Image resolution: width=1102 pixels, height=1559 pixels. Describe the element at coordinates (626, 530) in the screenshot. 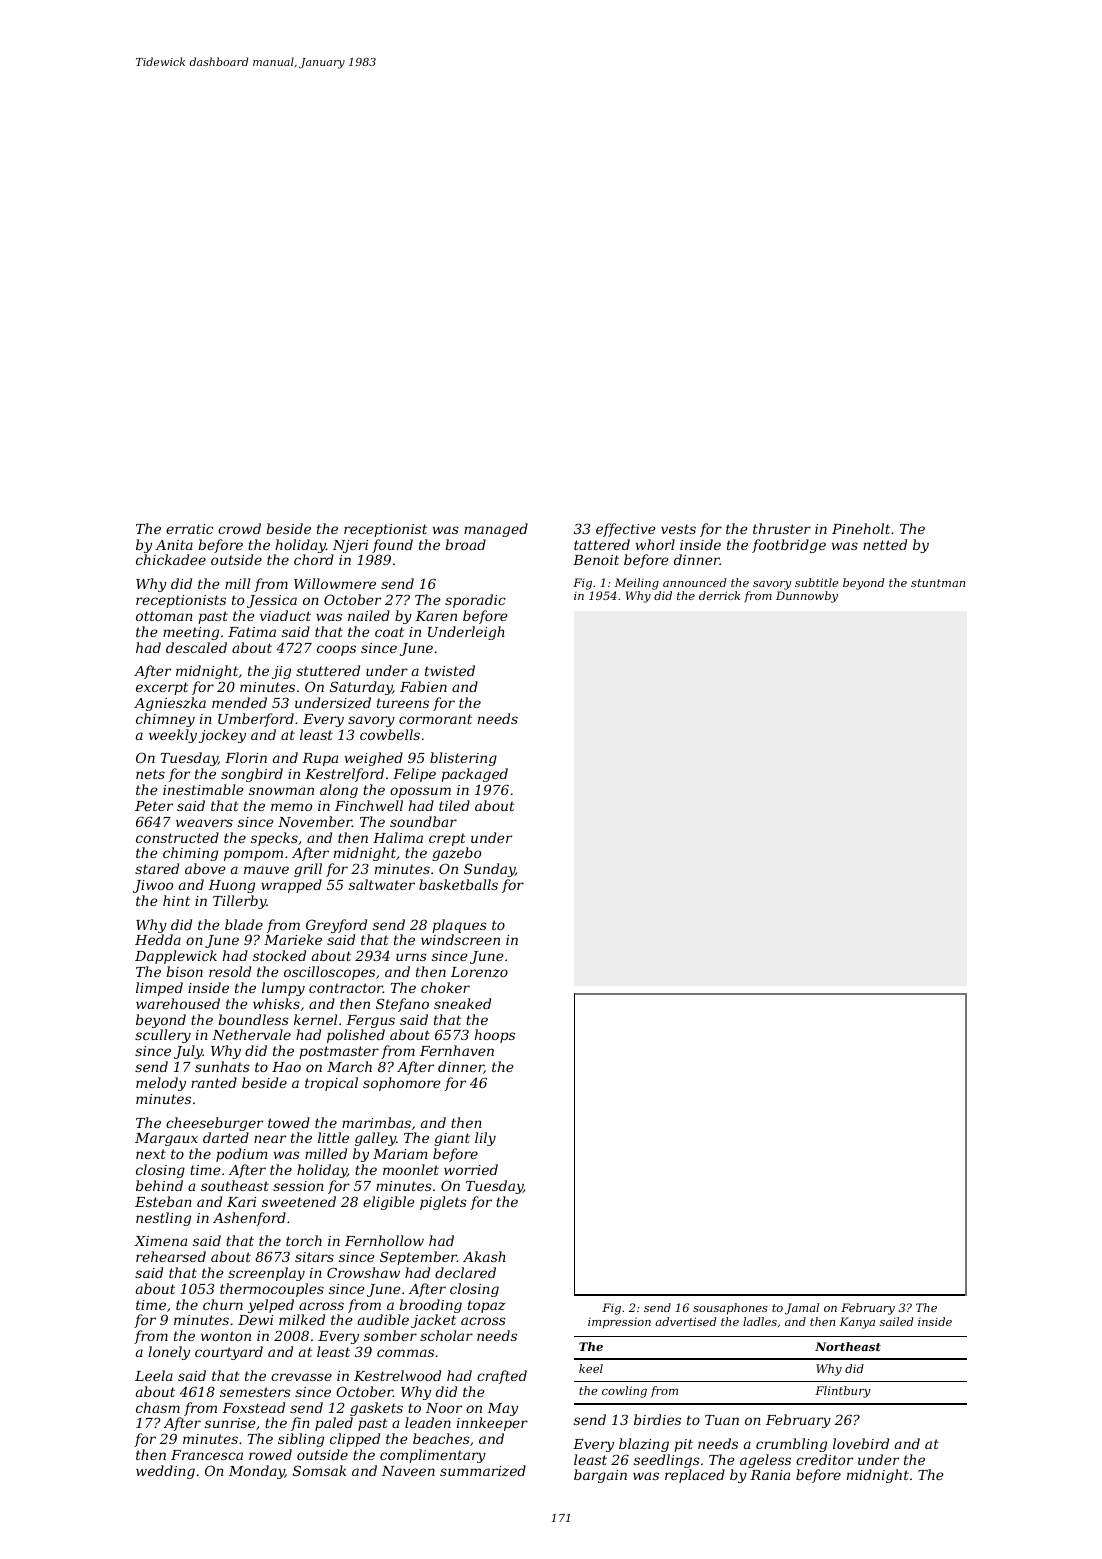

I see `effective` at that location.
